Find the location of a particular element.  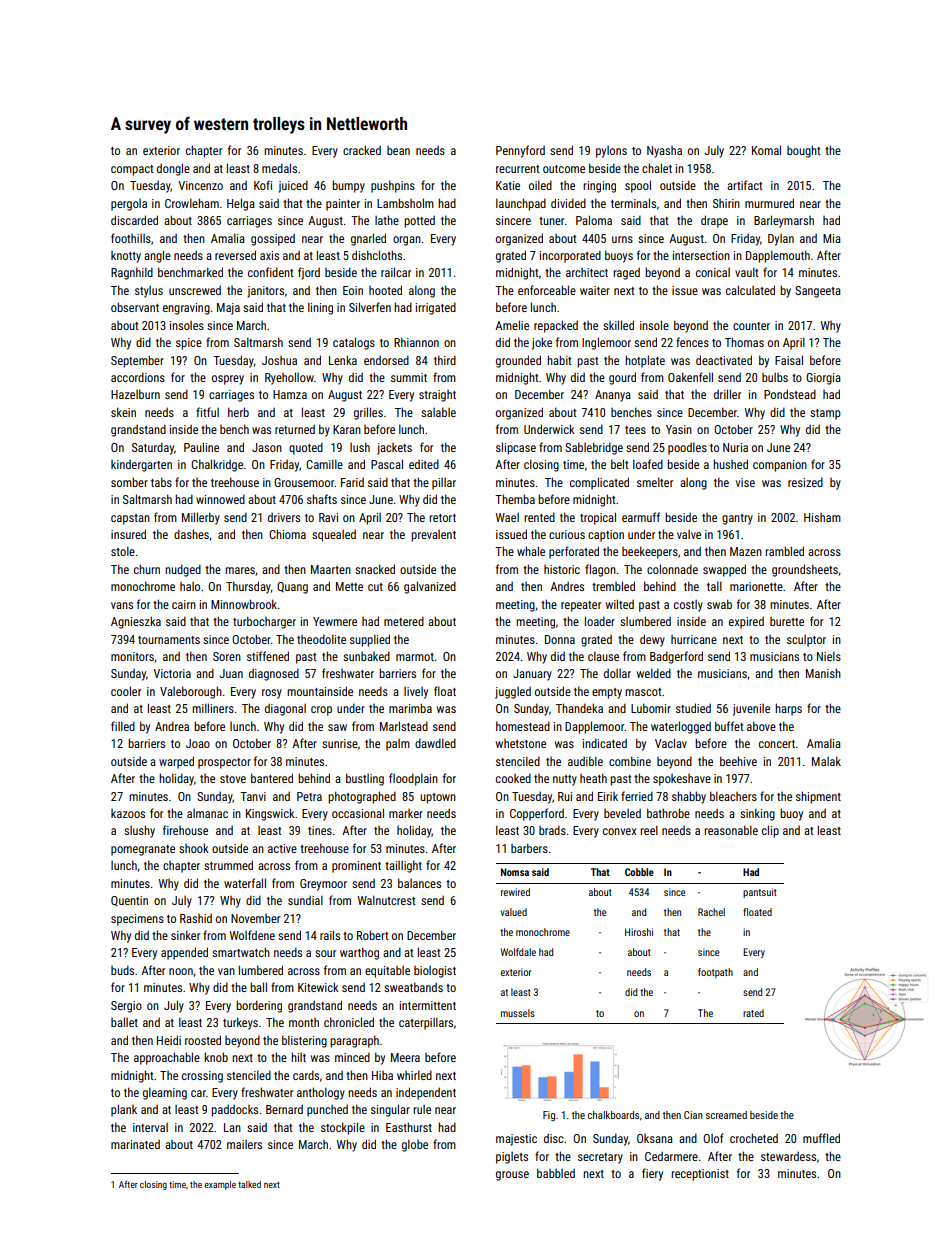

Malak is located at coordinates (826, 761).
